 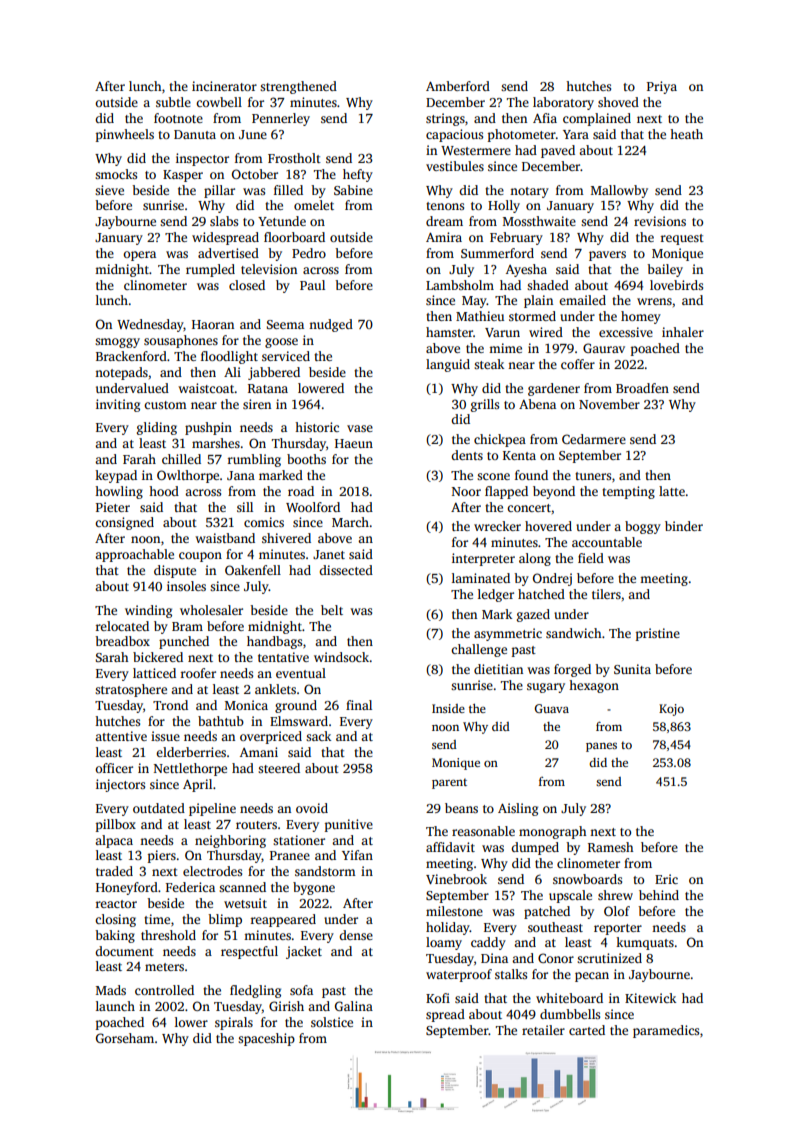 What do you see at coordinates (246, 705) in the screenshot?
I see `Monica` at bounding box center [246, 705].
